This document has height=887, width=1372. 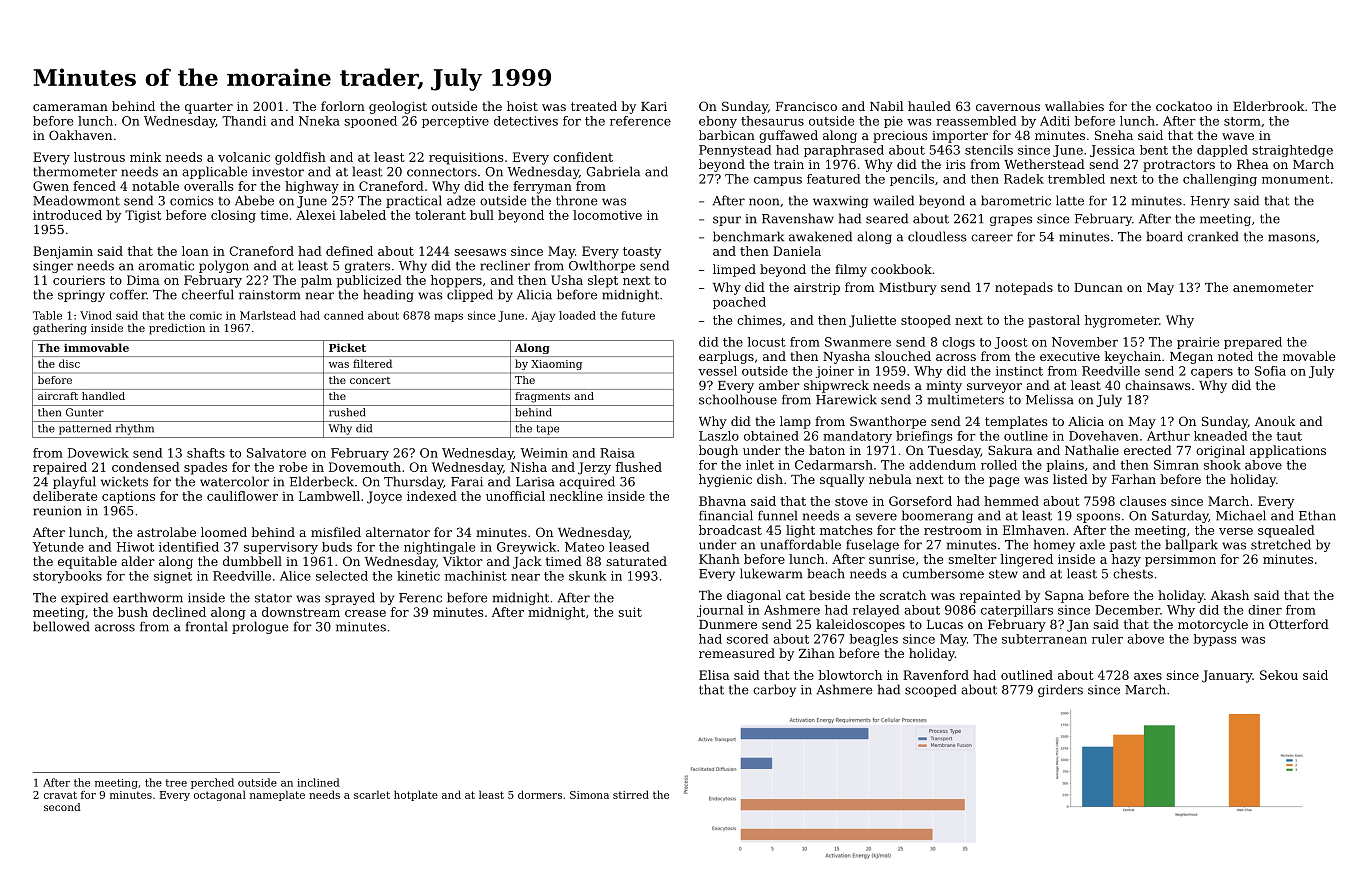 I want to click on reassembled, so click(x=976, y=121).
